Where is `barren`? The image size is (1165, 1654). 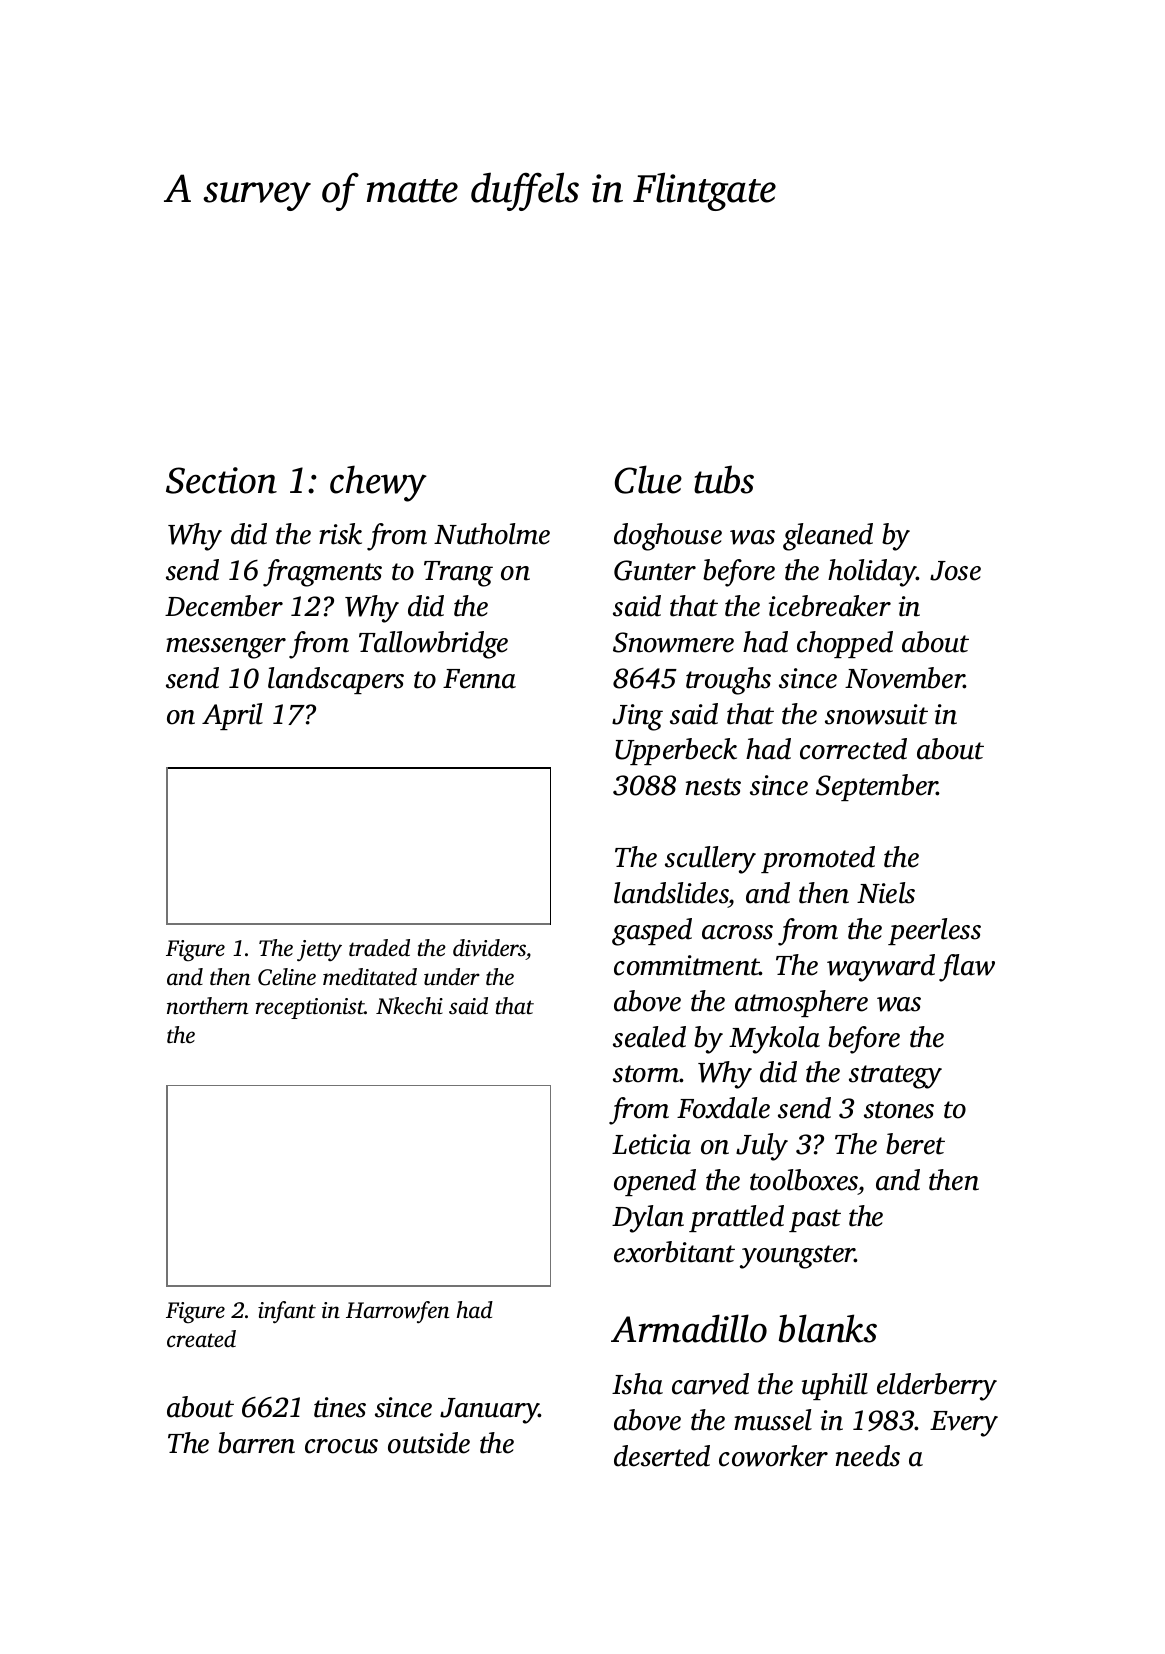
barren is located at coordinates (256, 1443).
